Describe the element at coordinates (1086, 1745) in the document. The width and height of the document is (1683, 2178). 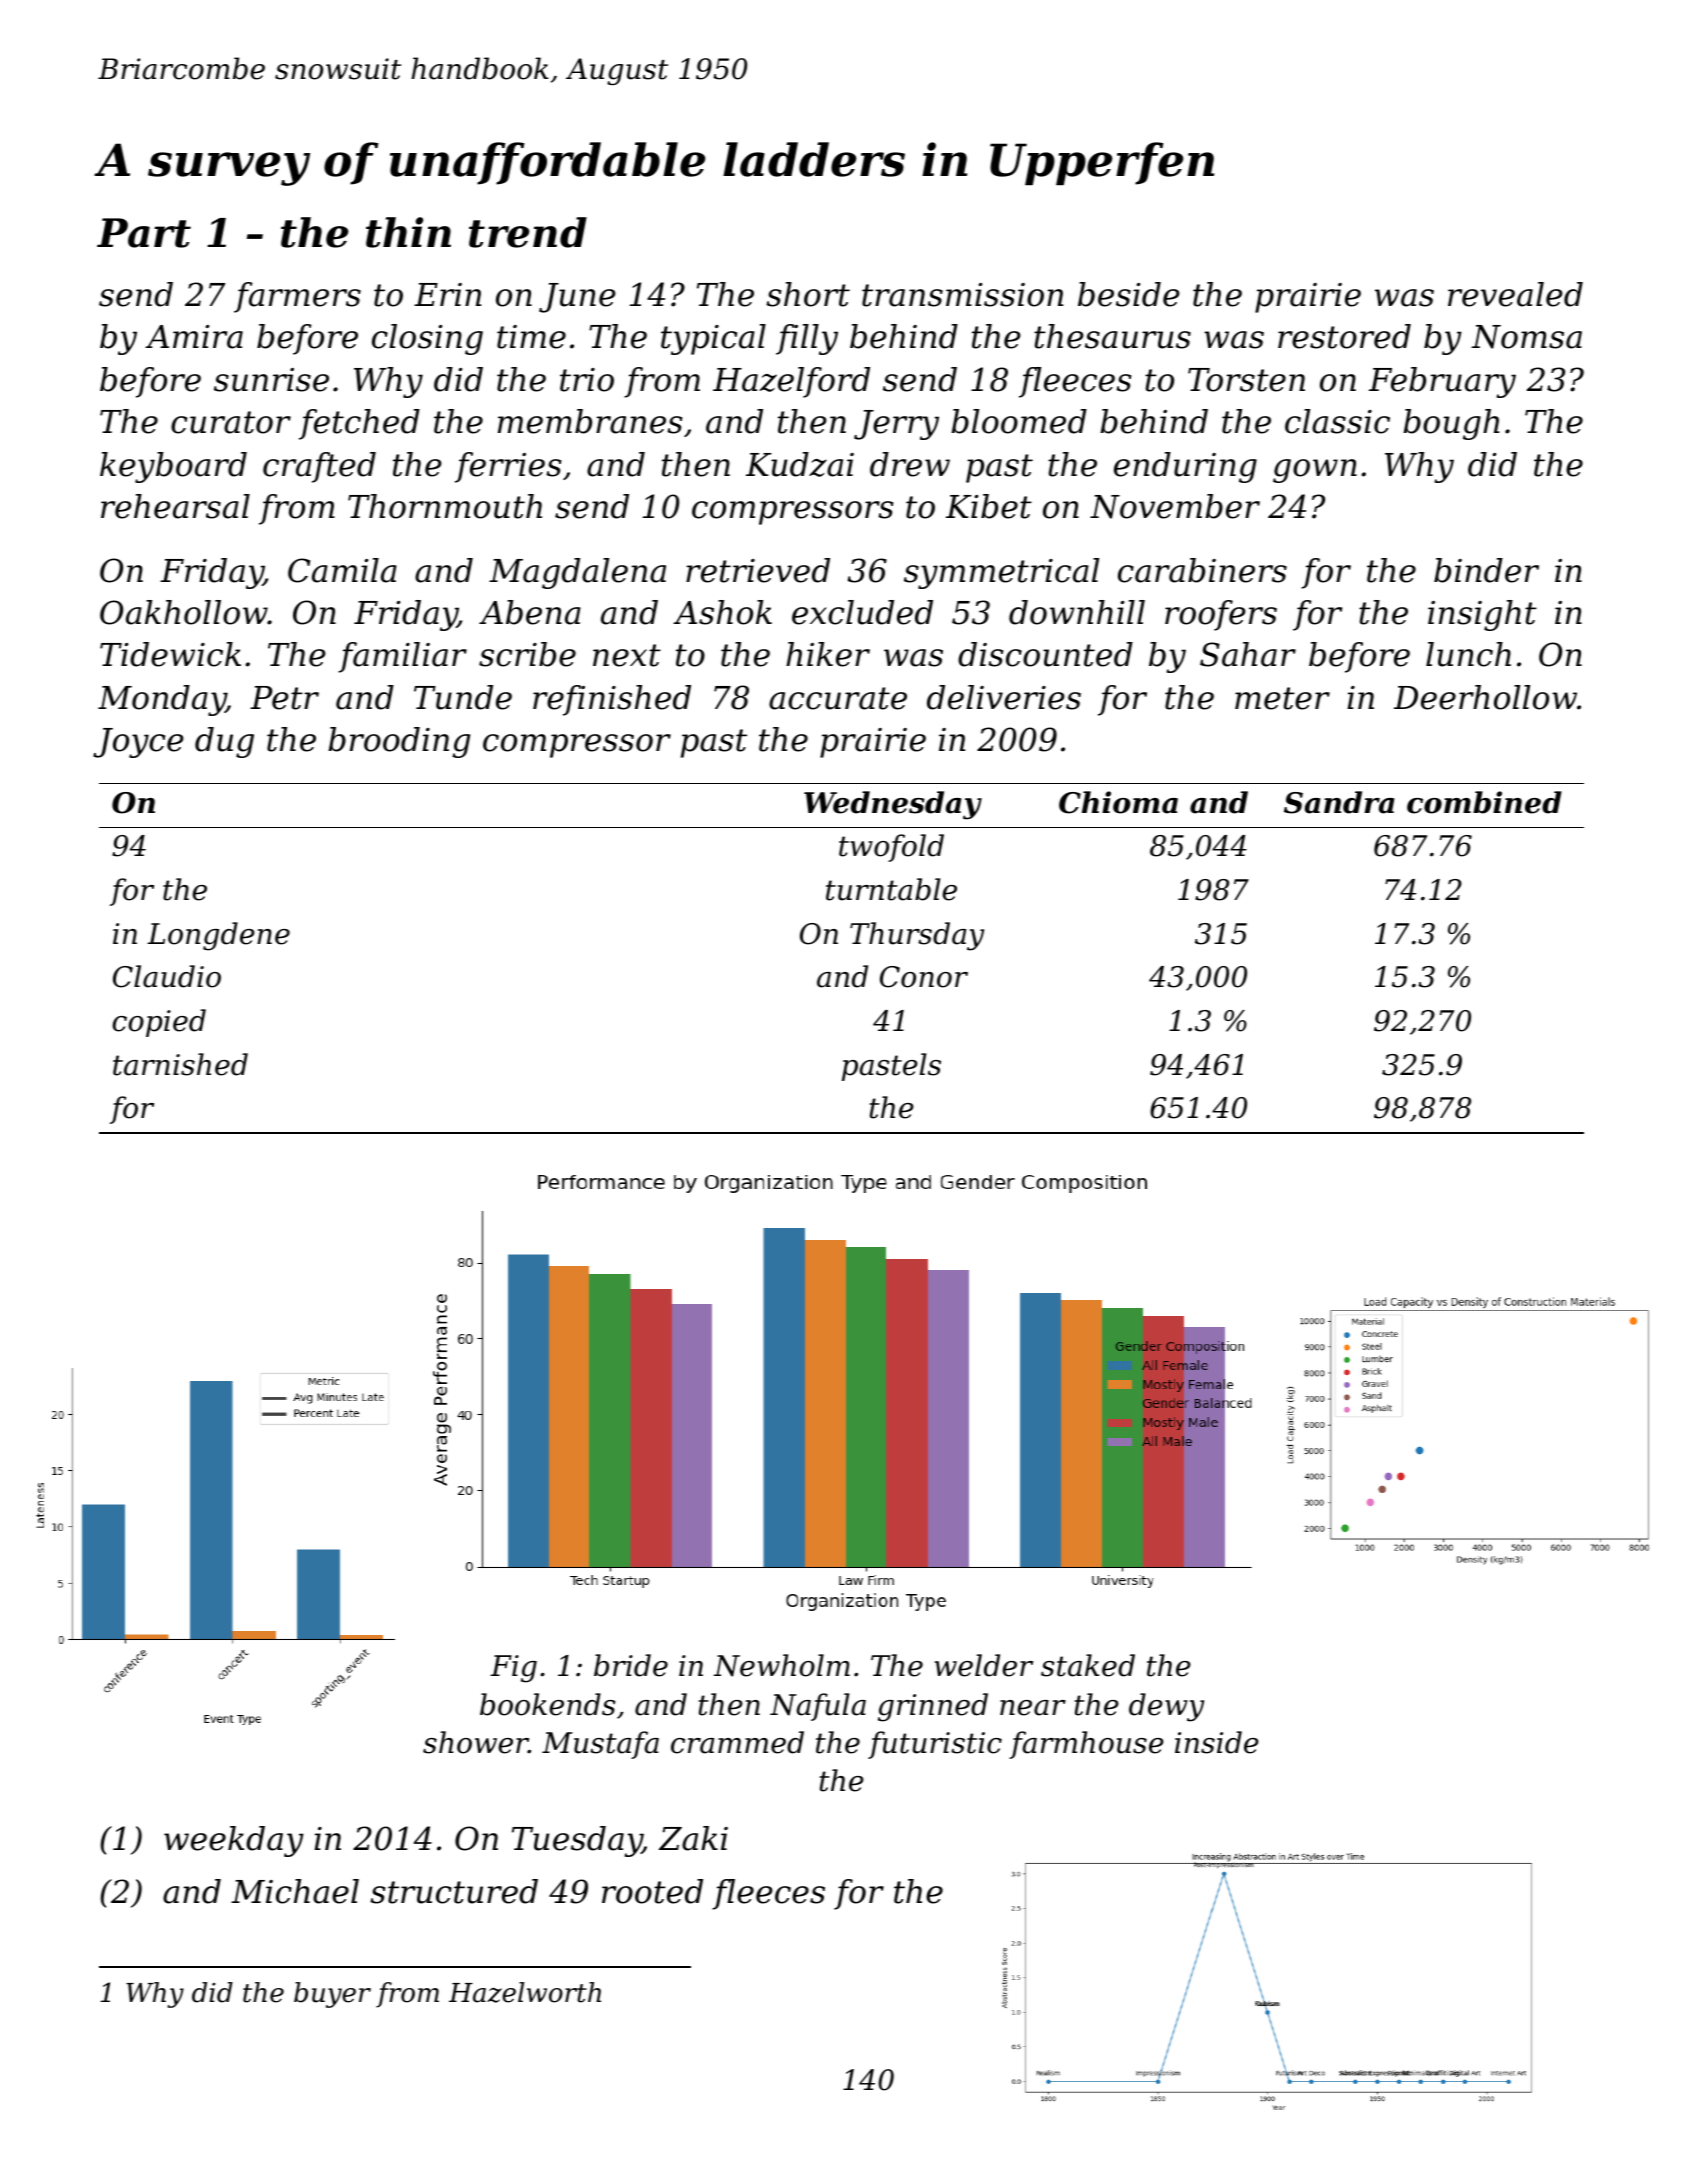
I see `farmhouse` at that location.
